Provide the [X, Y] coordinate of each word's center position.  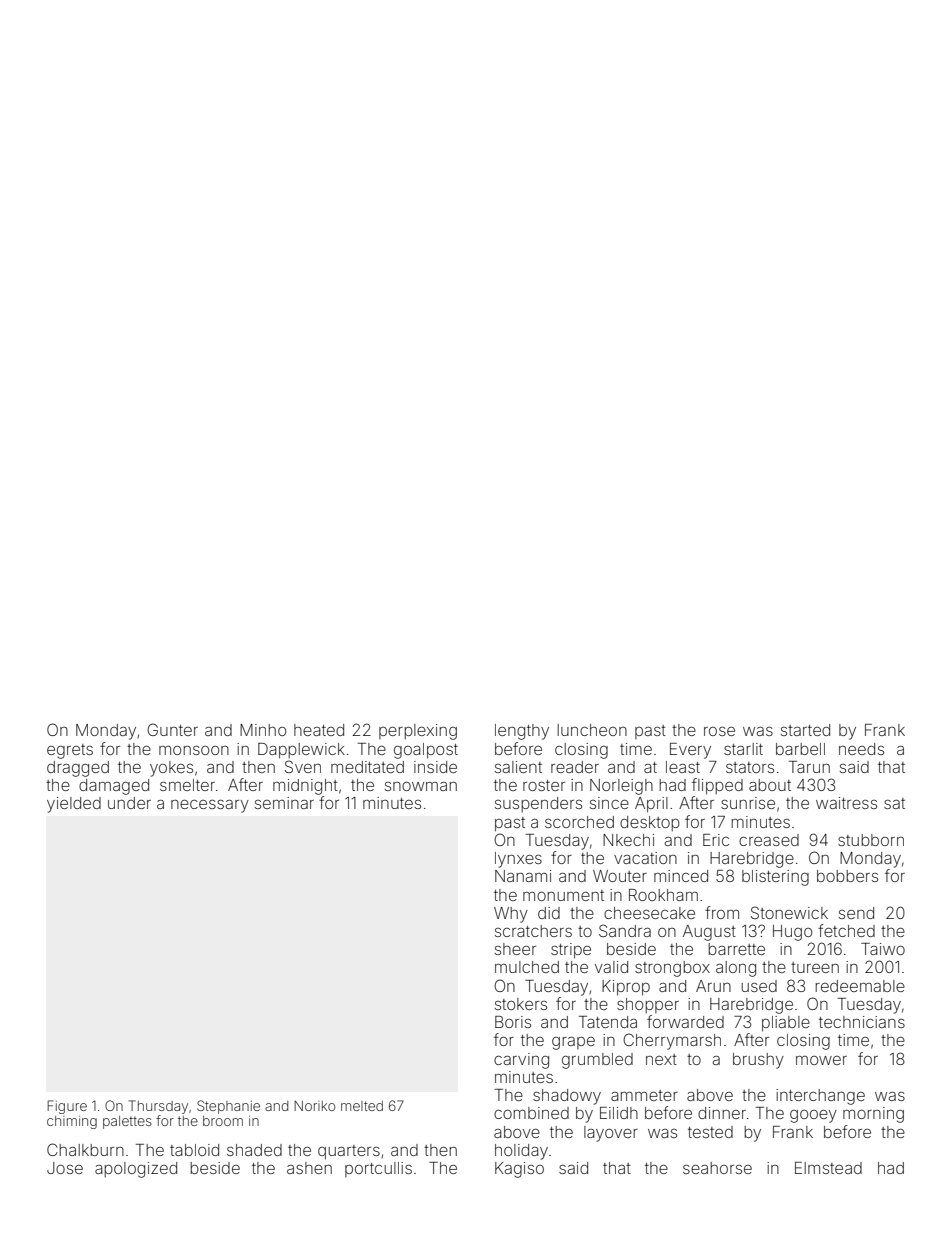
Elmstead [828, 1168]
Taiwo [883, 949]
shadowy [567, 1097]
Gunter [172, 729]
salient [518, 767]
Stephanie [228, 1107]
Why [511, 915]
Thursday [158, 1107]
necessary [210, 806]
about [770, 785]
